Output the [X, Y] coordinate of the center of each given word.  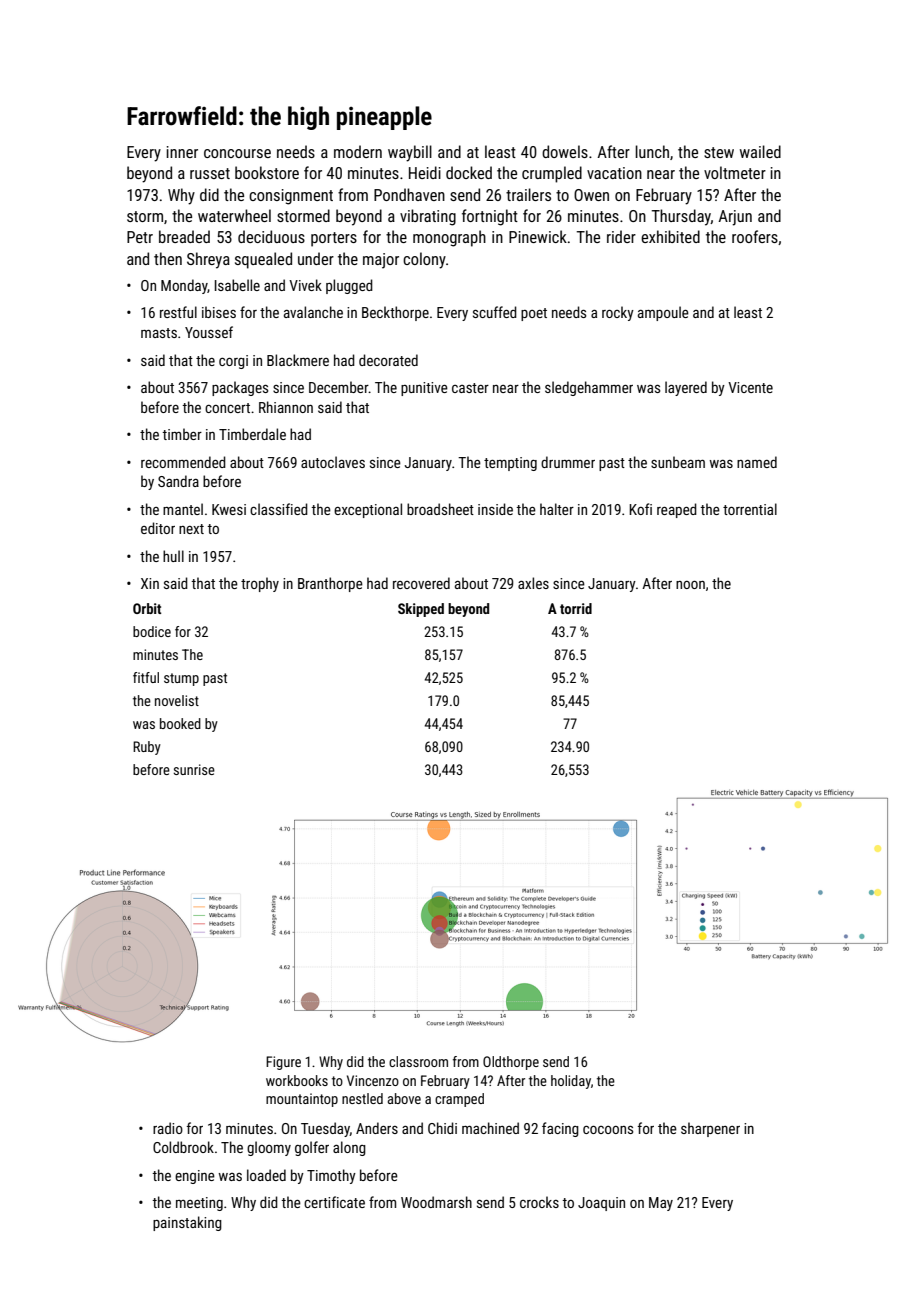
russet [210, 173]
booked [180, 723]
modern [358, 151]
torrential [750, 509]
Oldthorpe [511, 1063]
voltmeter [735, 172]
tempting [510, 464]
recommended [183, 462]
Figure [283, 1063]
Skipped [421, 610]
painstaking [187, 1223]
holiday [571, 1082]
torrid [576, 608]
